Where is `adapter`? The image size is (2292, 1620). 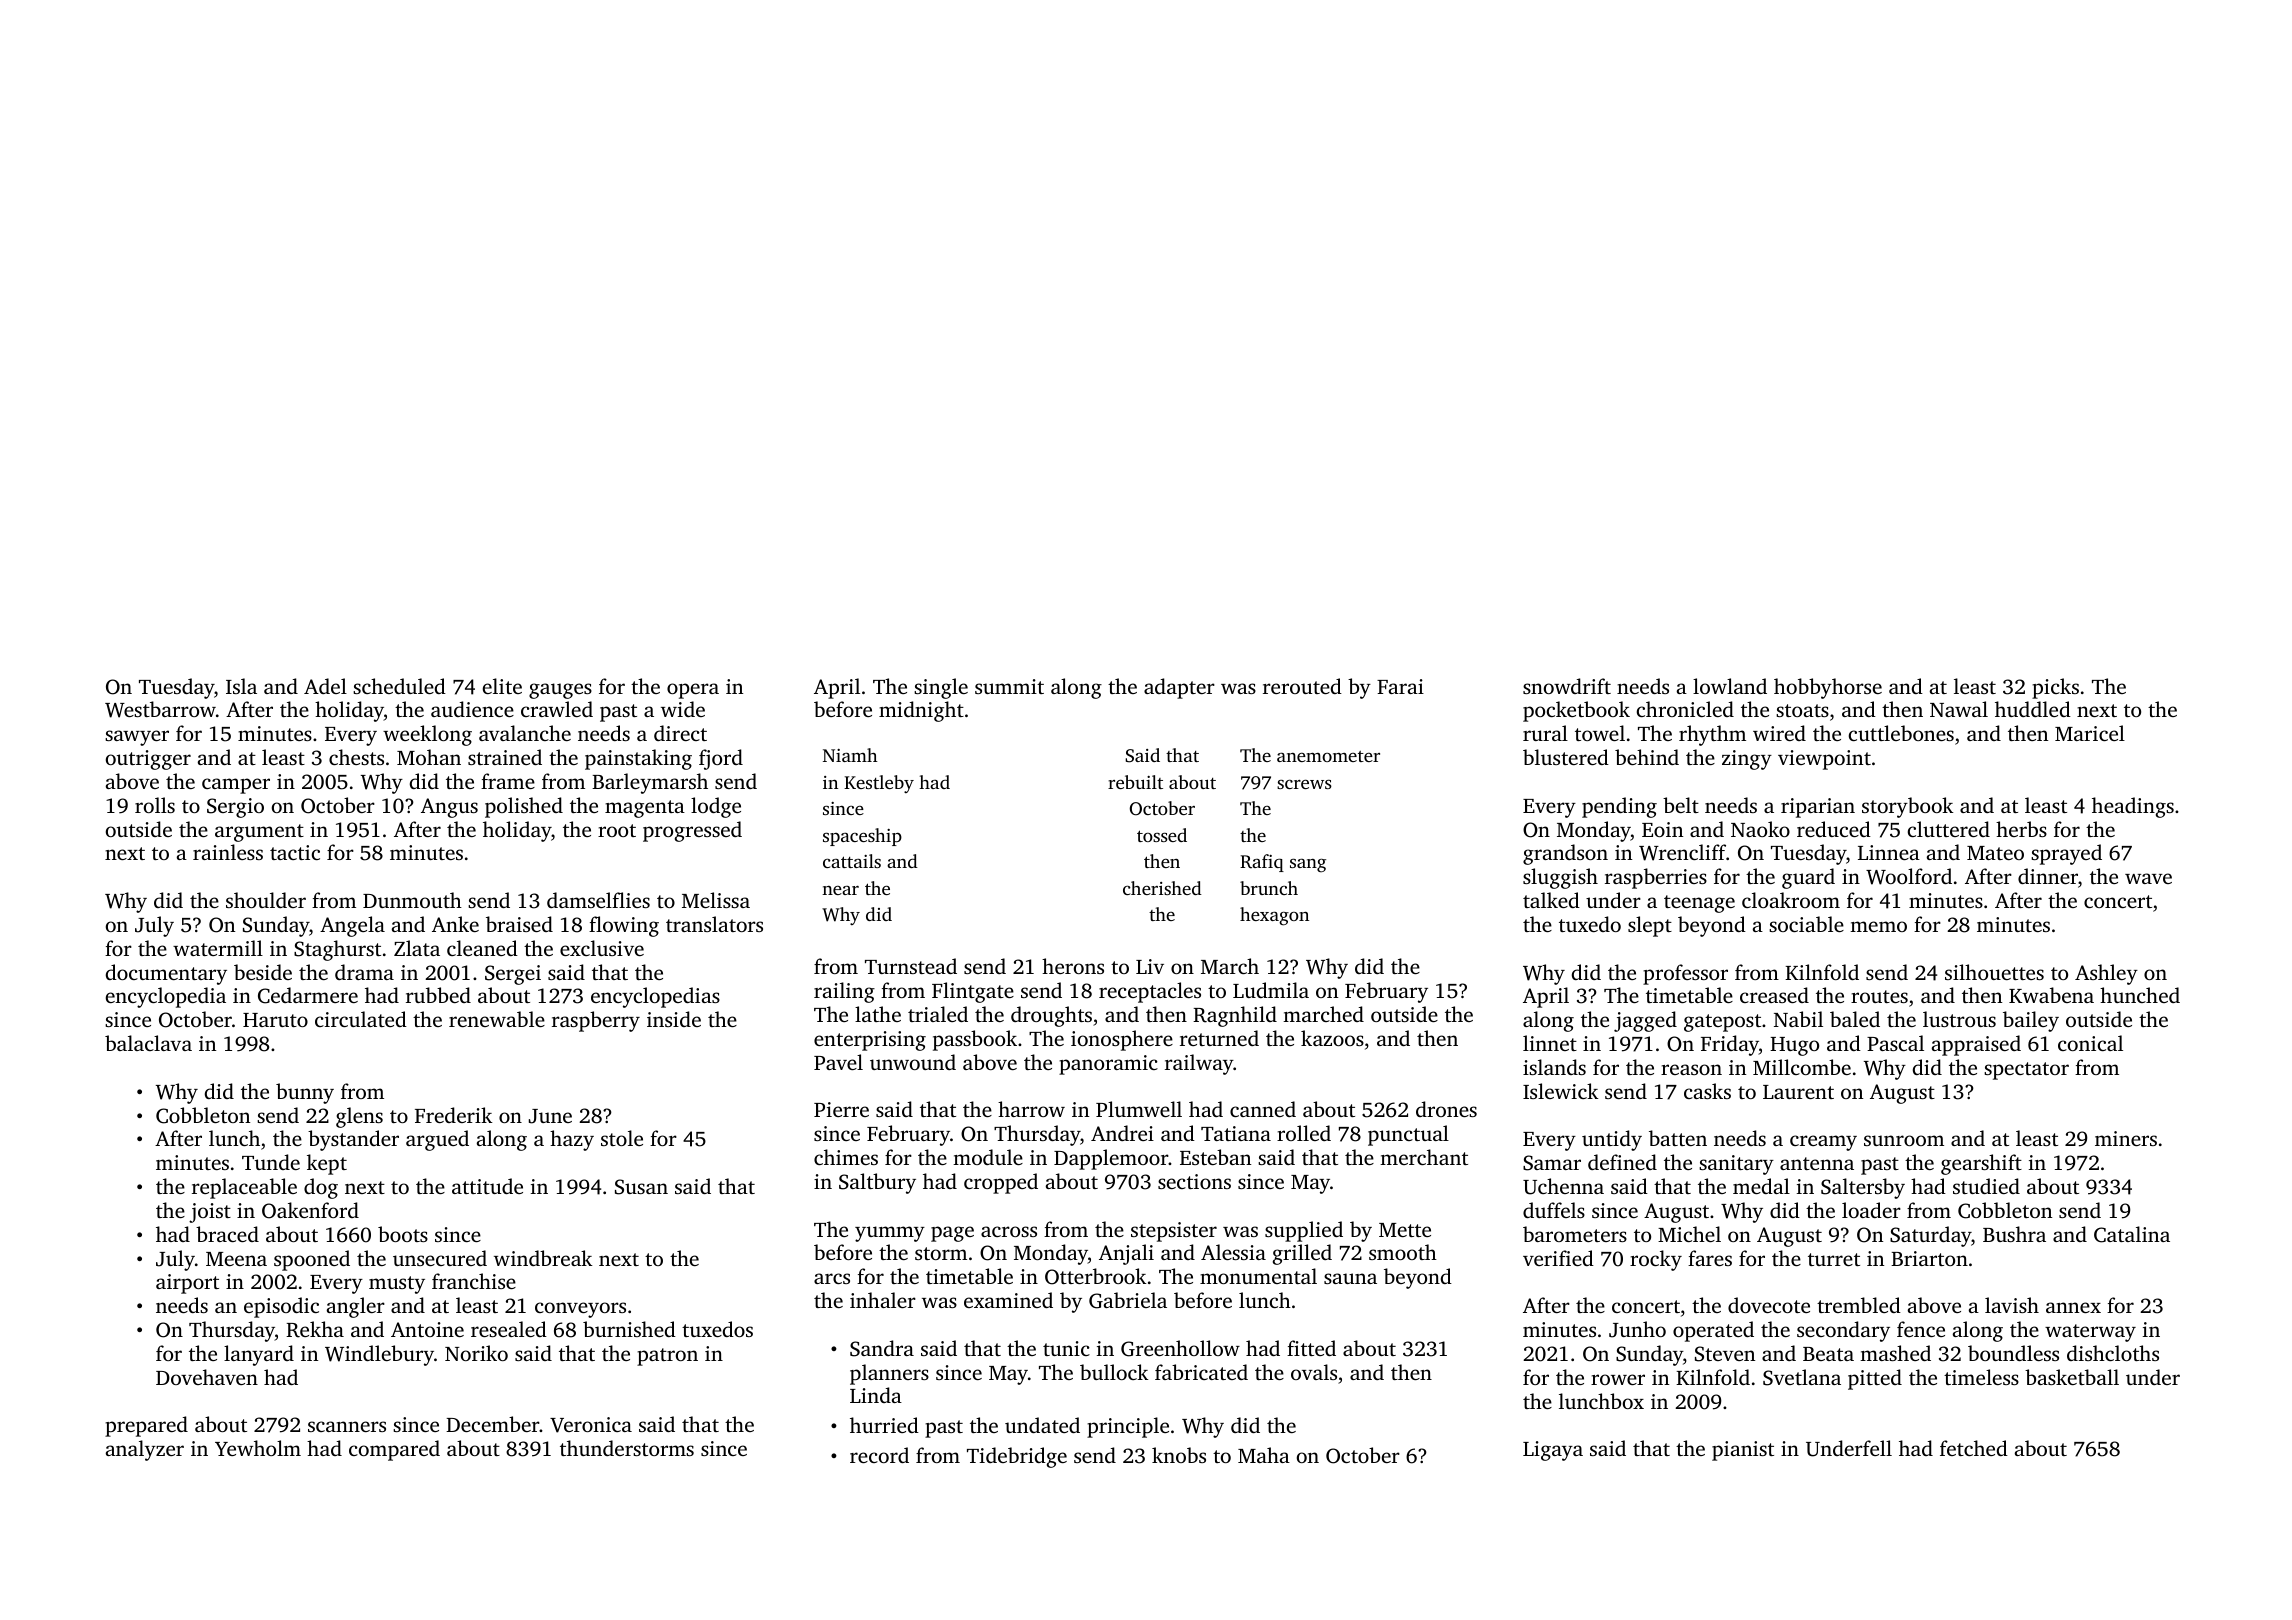 adapter is located at coordinates (1179, 688).
